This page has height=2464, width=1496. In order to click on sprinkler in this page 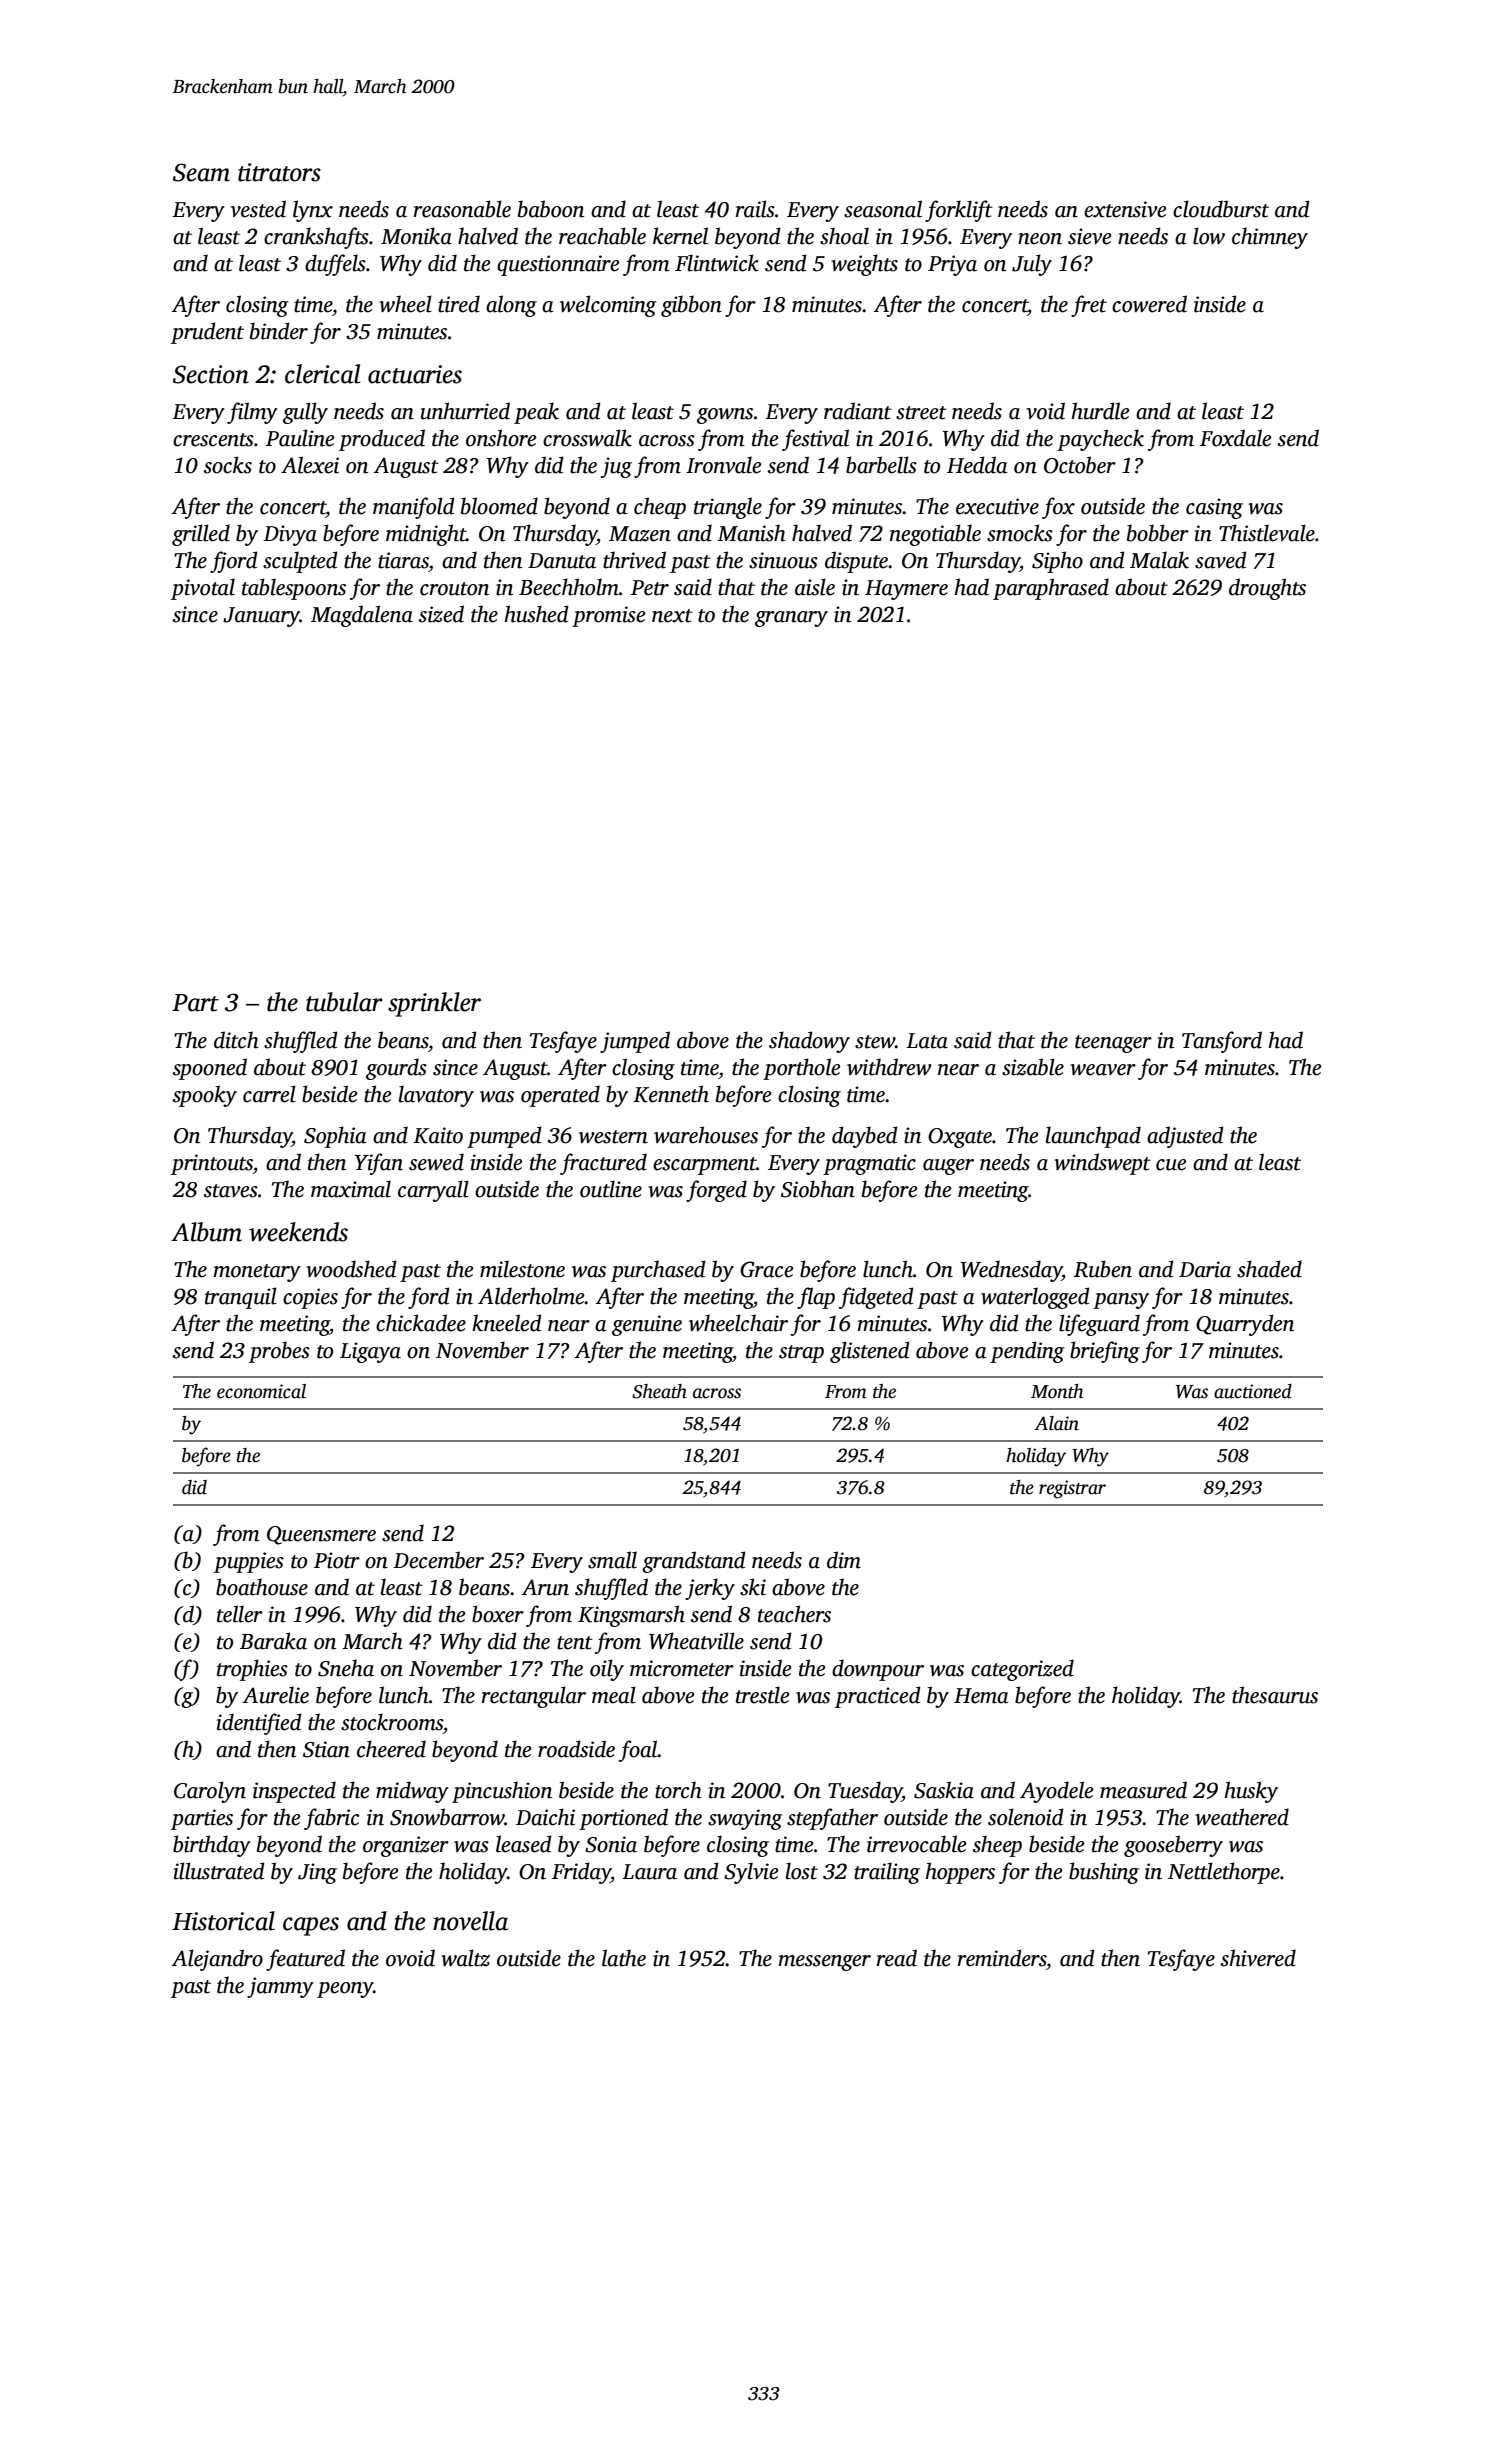, I will do `click(434, 1004)`.
